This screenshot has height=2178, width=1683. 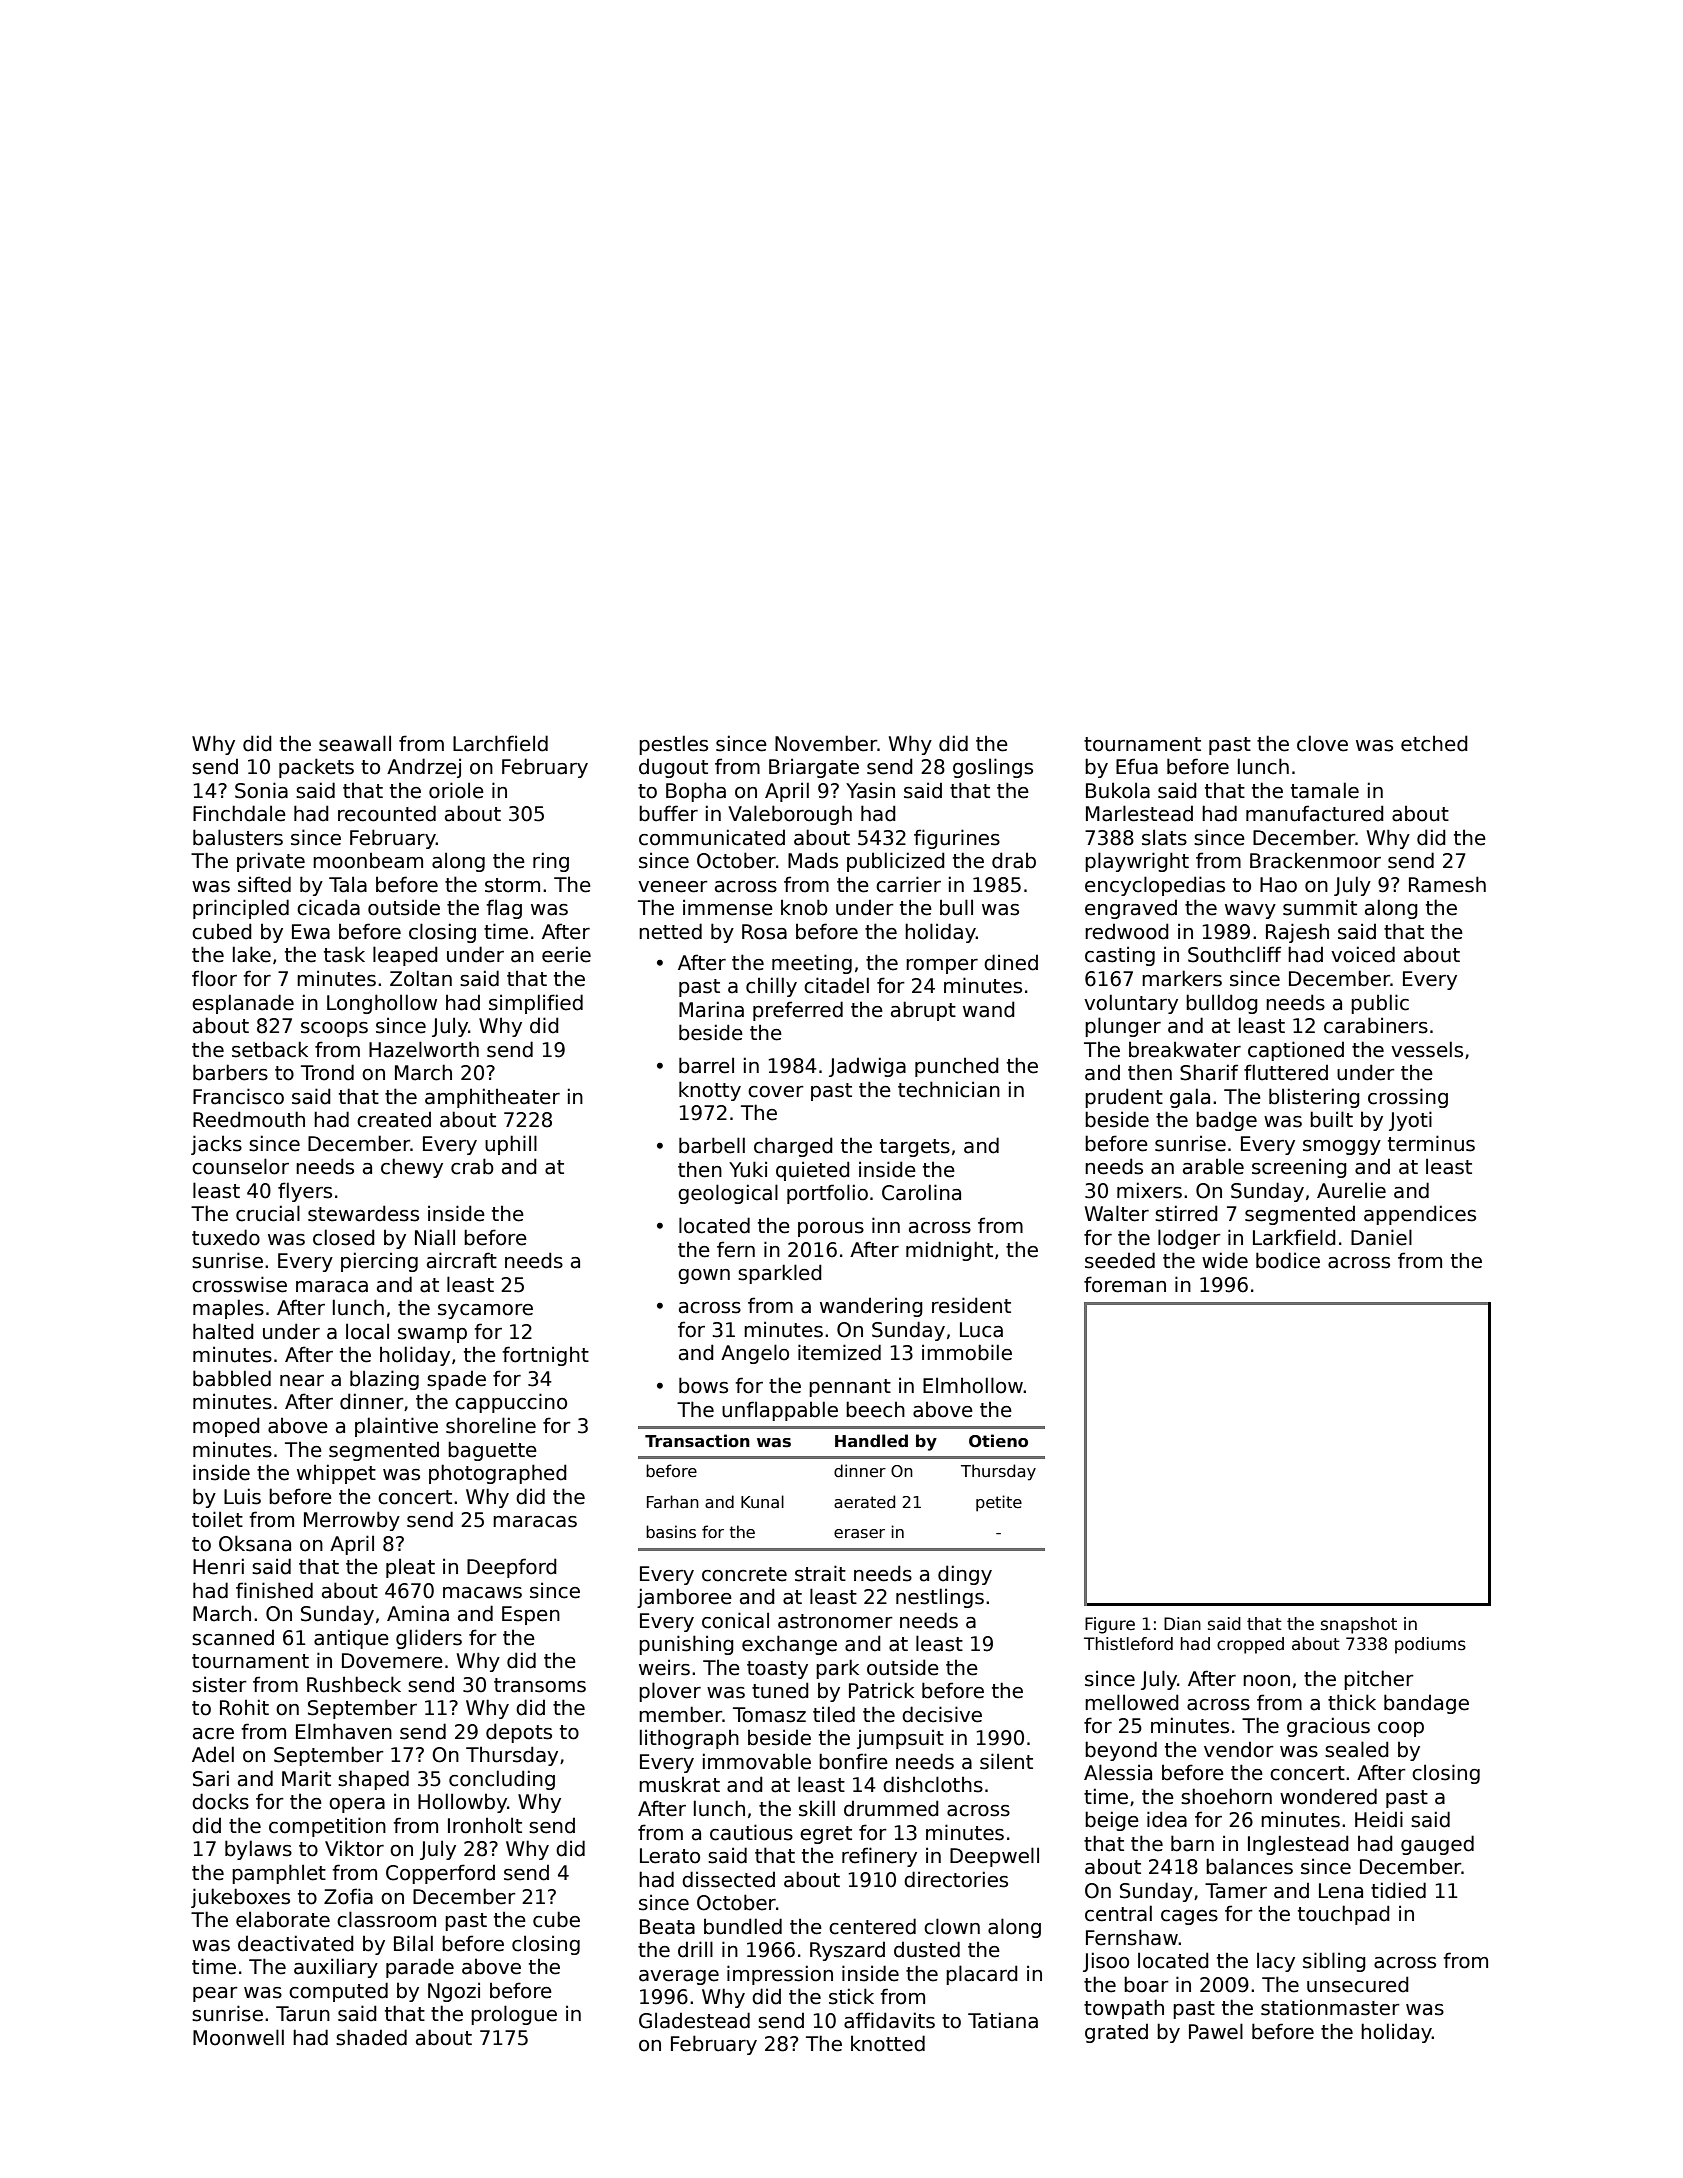 I want to click on balusters, so click(x=238, y=837).
